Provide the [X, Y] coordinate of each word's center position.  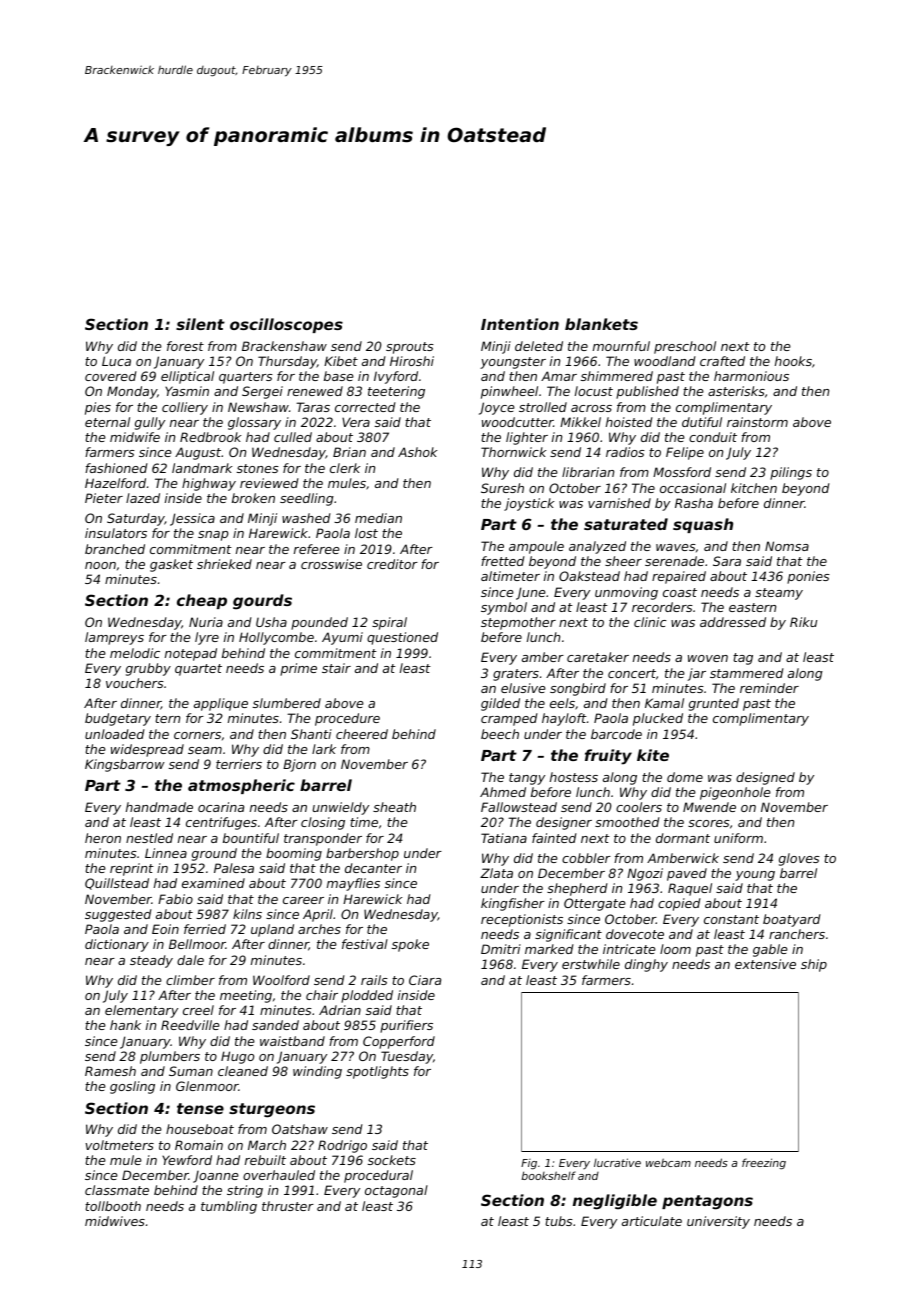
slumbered [287, 703]
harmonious [751, 376]
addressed [733, 622]
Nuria [206, 622]
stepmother [518, 623]
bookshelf [548, 1175]
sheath [394, 807]
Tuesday [407, 1057]
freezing [764, 1163]
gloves [799, 859]
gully [150, 423]
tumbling [229, 1207]
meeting [246, 996]
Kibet [341, 361]
